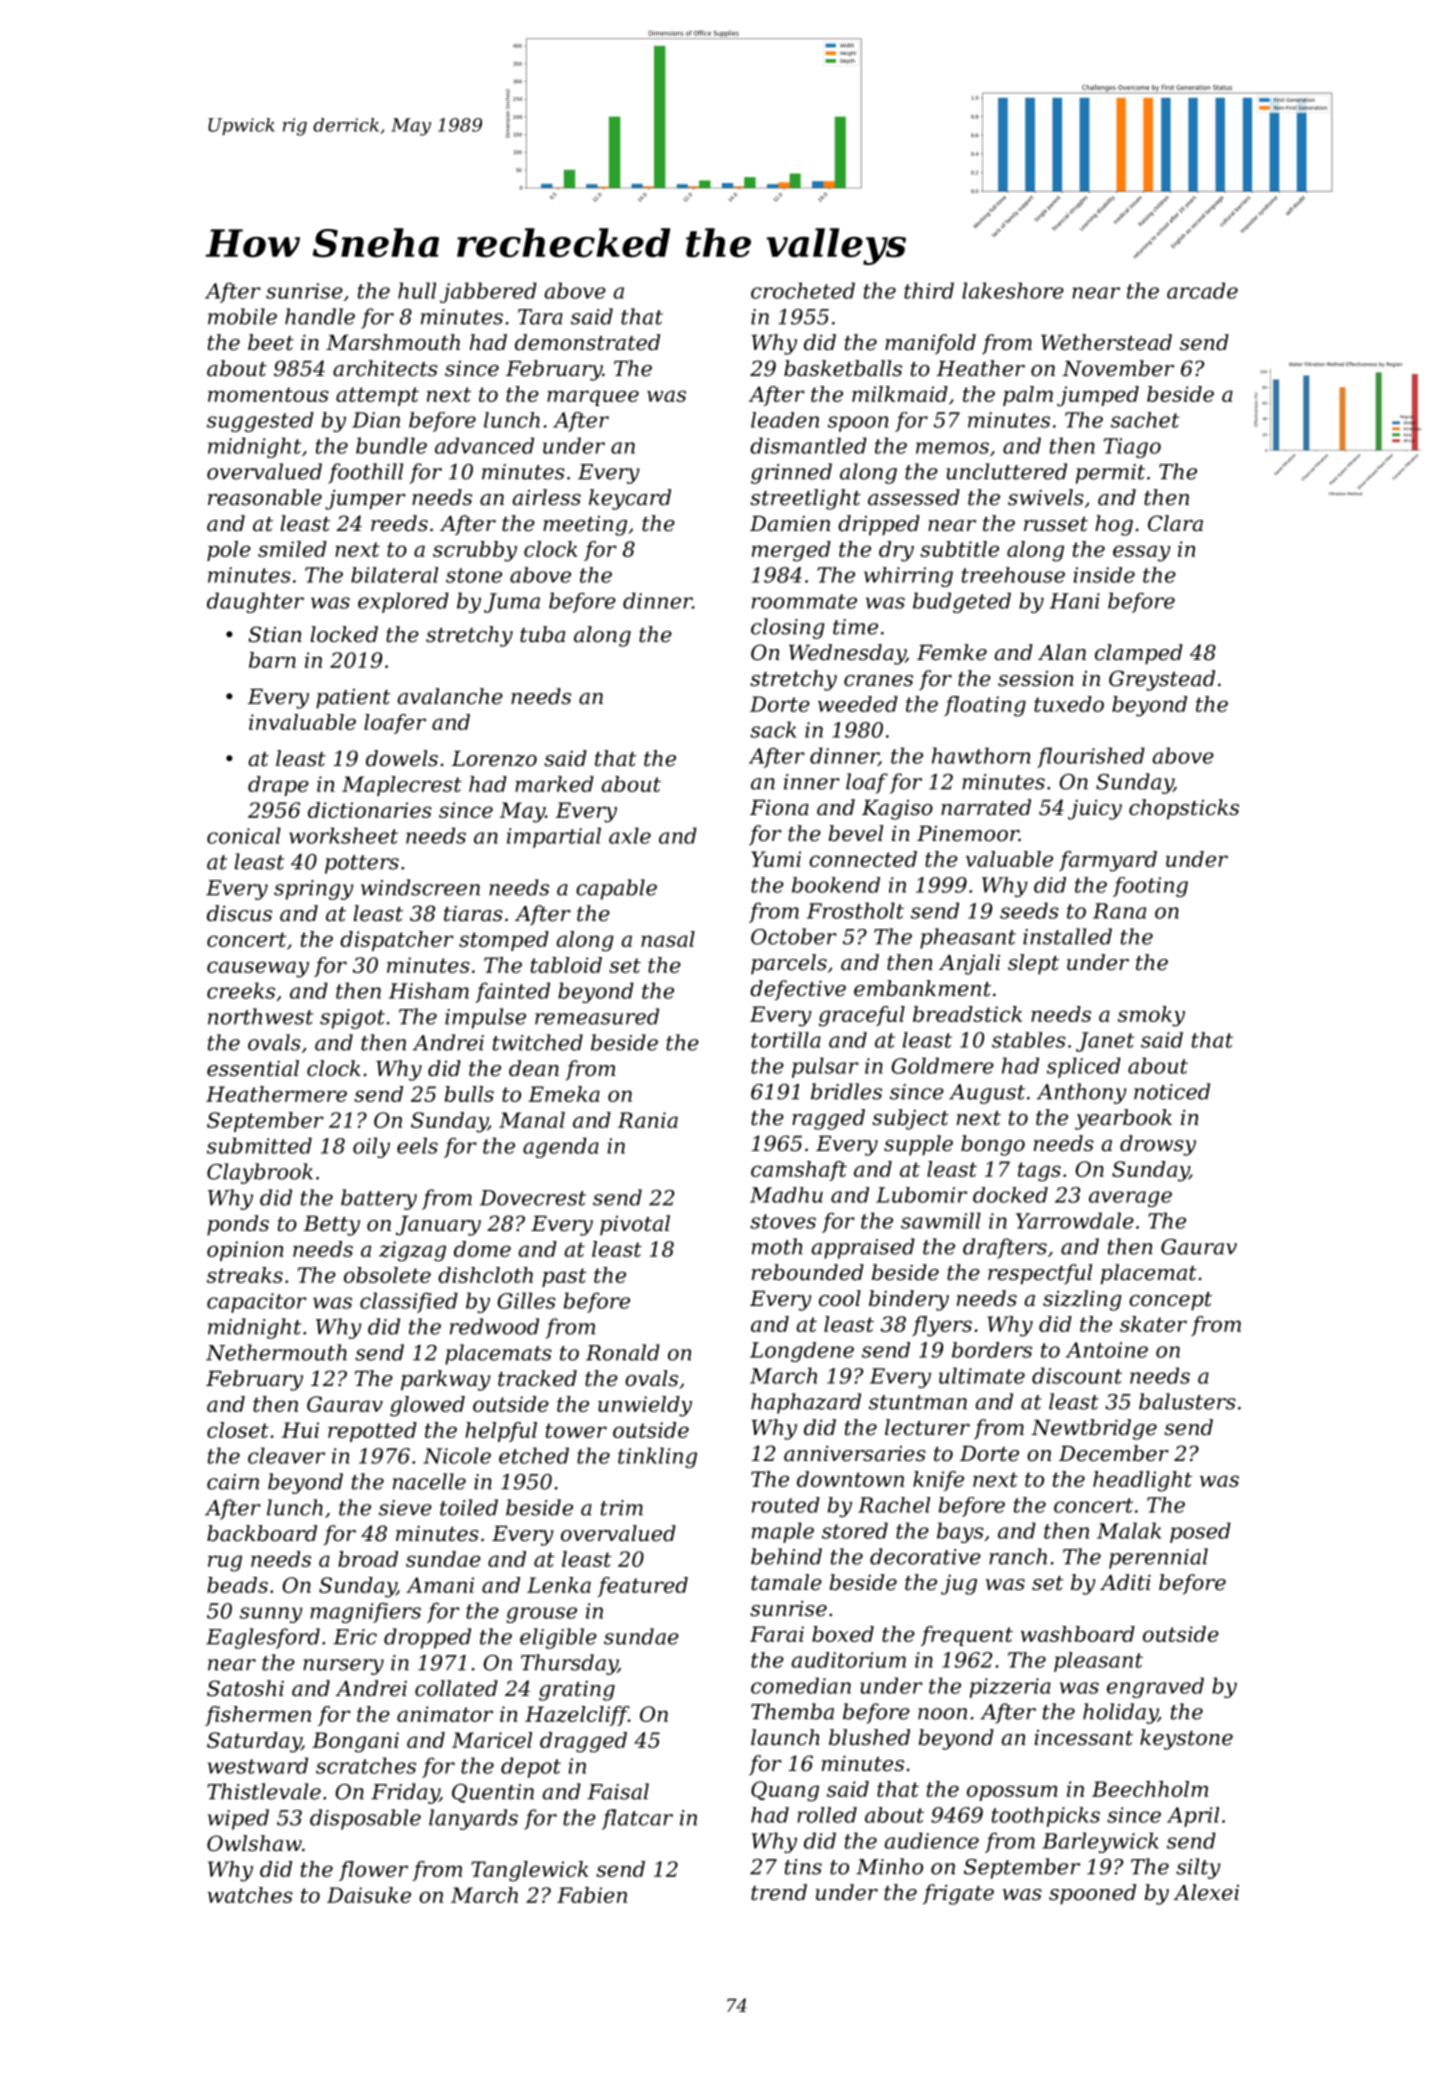 Image resolution: width=1450 pixels, height=2100 pixels. What do you see at coordinates (1162, 680) in the image?
I see `Greystead` at bounding box center [1162, 680].
